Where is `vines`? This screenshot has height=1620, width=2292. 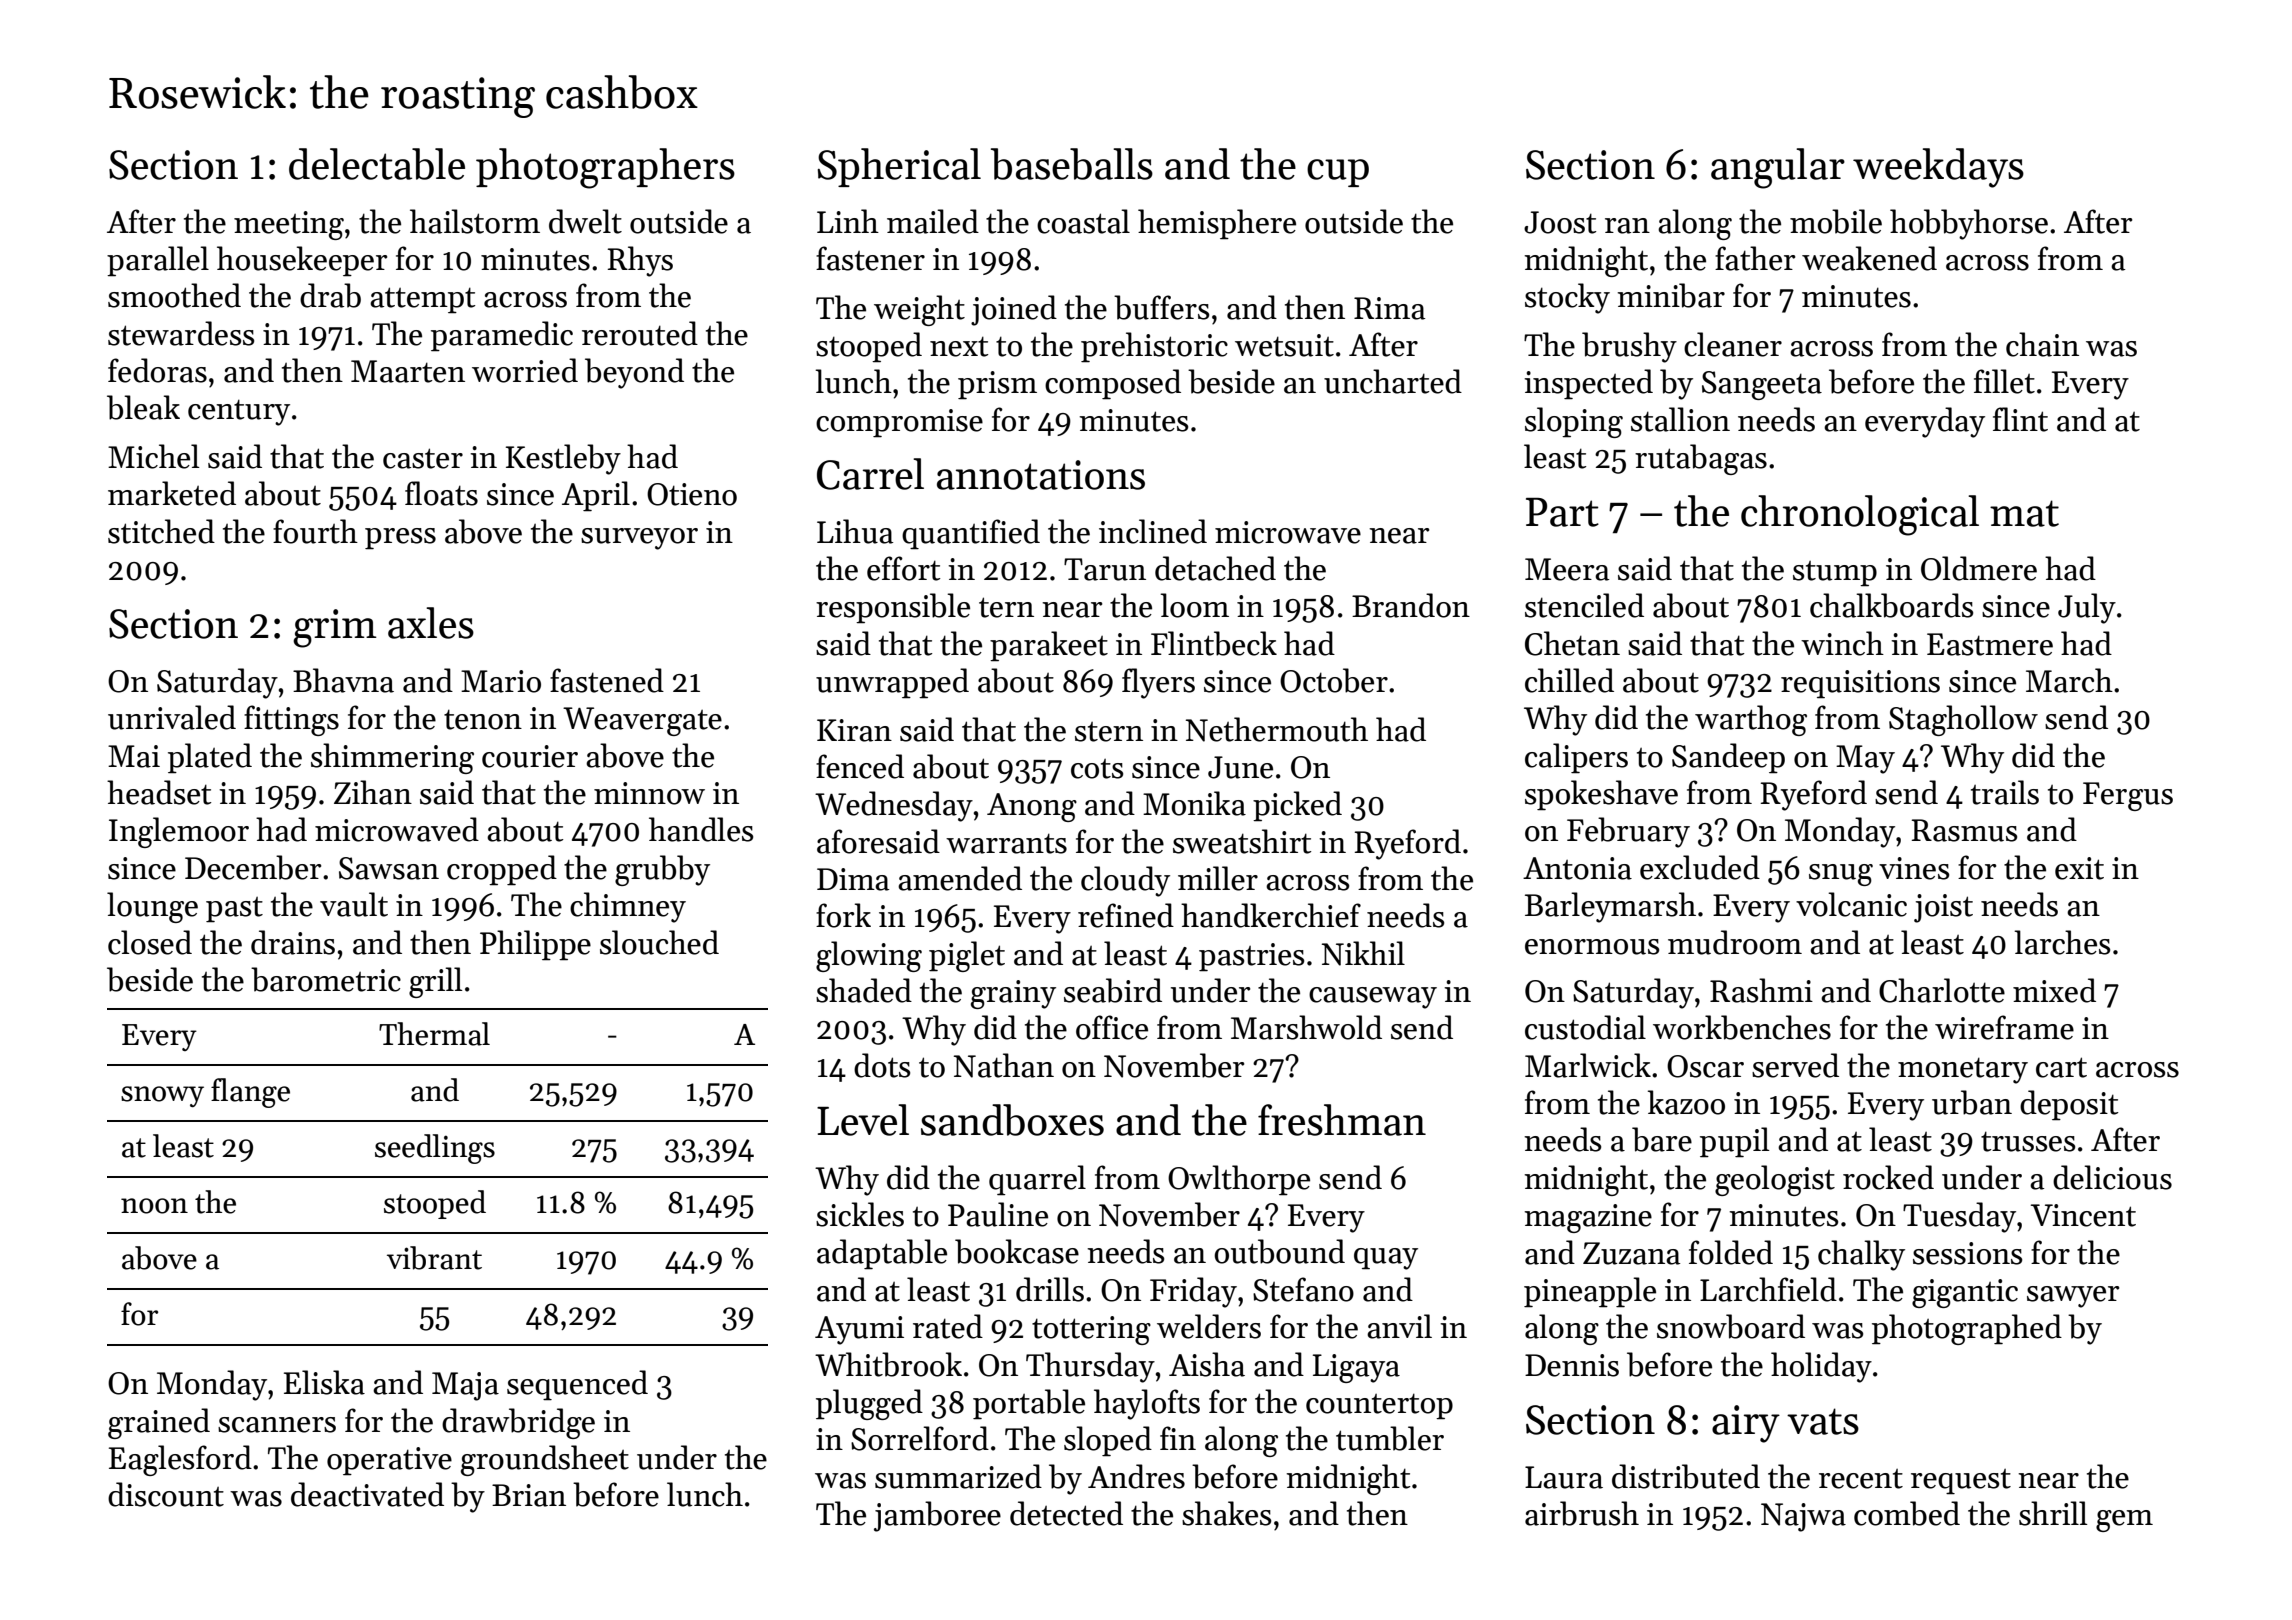
vines is located at coordinates (1914, 868).
